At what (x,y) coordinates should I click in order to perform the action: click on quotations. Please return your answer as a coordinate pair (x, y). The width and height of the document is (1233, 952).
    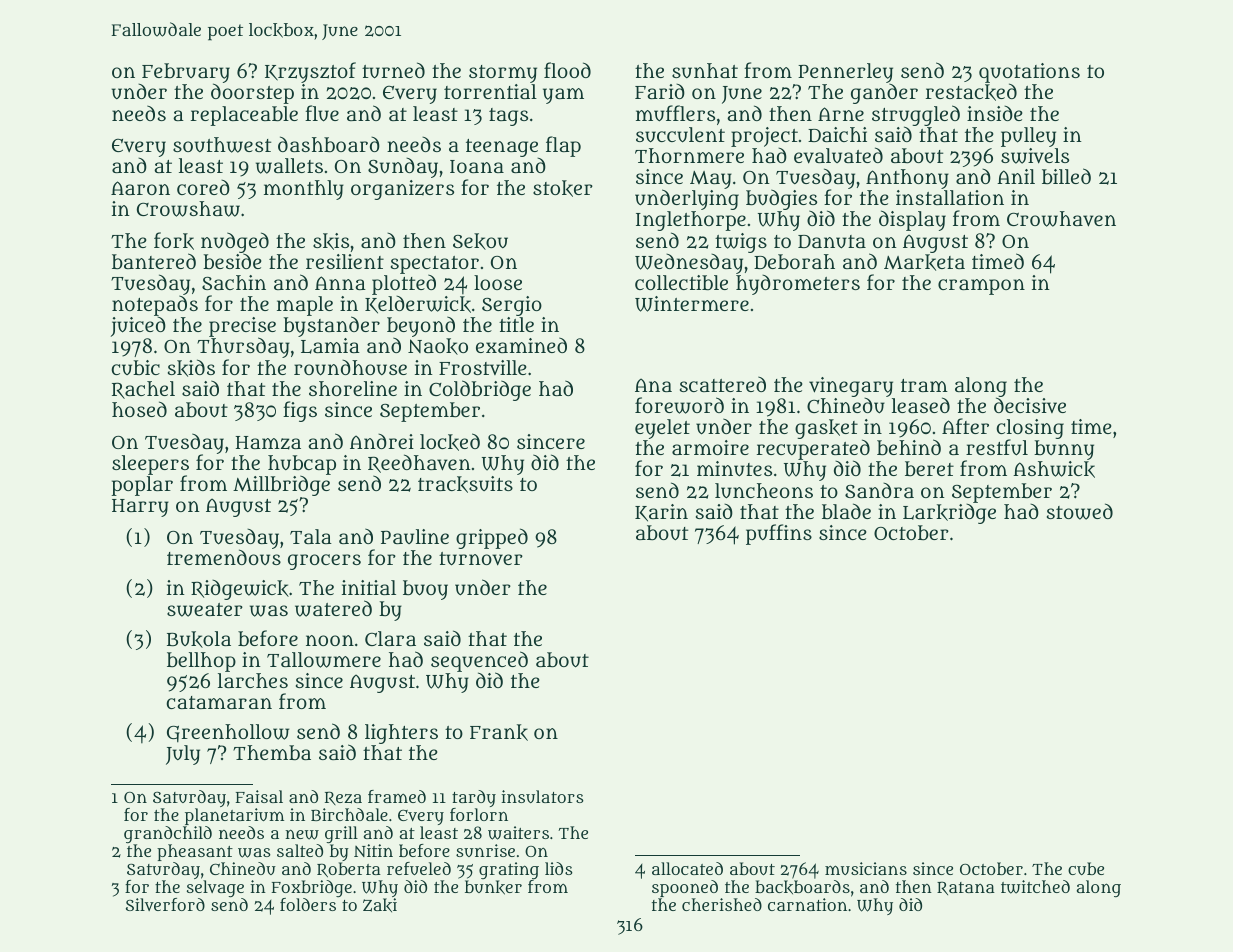
    Looking at the image, I should click on (1029, 73).
